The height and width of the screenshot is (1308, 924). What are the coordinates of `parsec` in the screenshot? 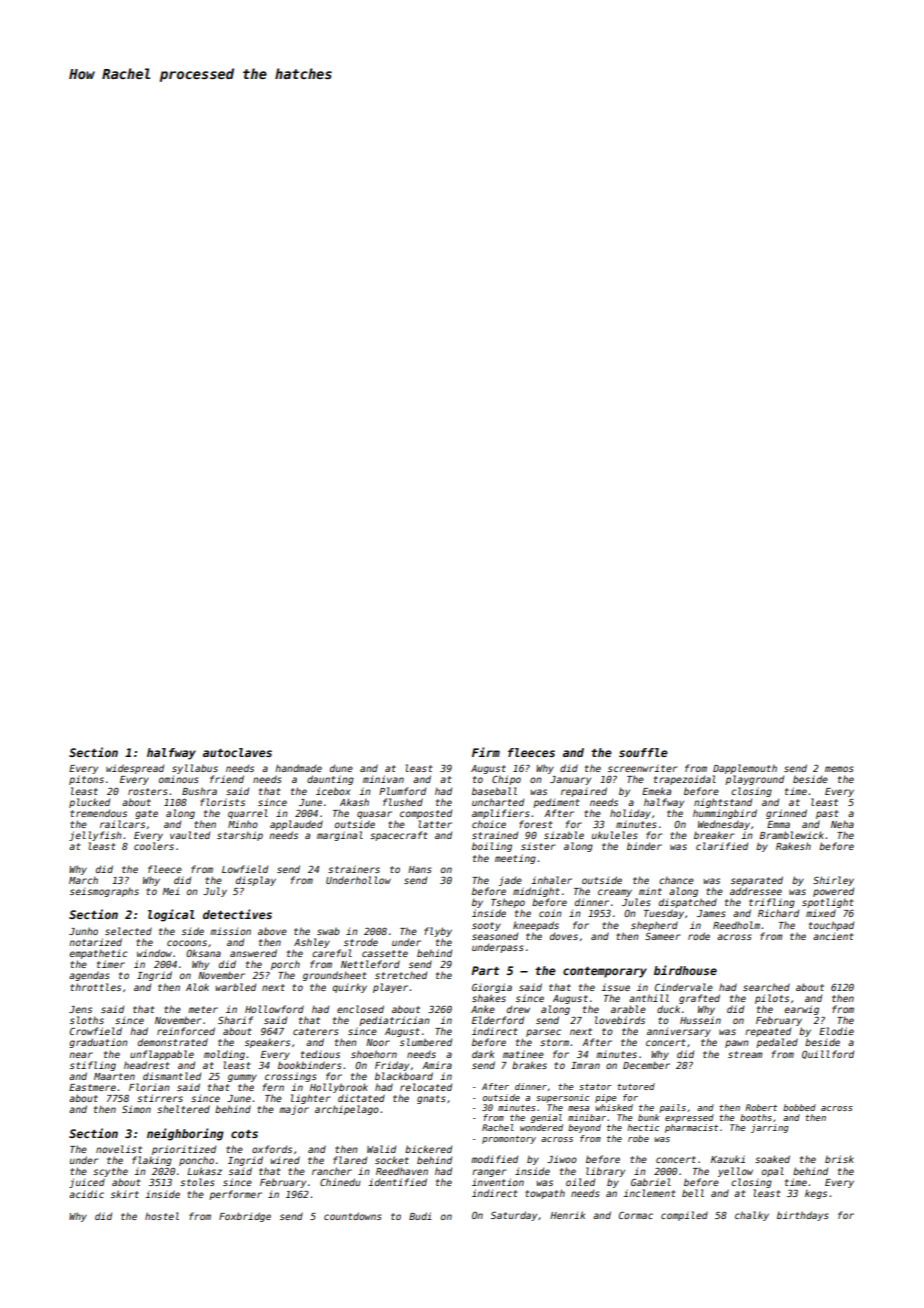 It's located at (543, 1033).
